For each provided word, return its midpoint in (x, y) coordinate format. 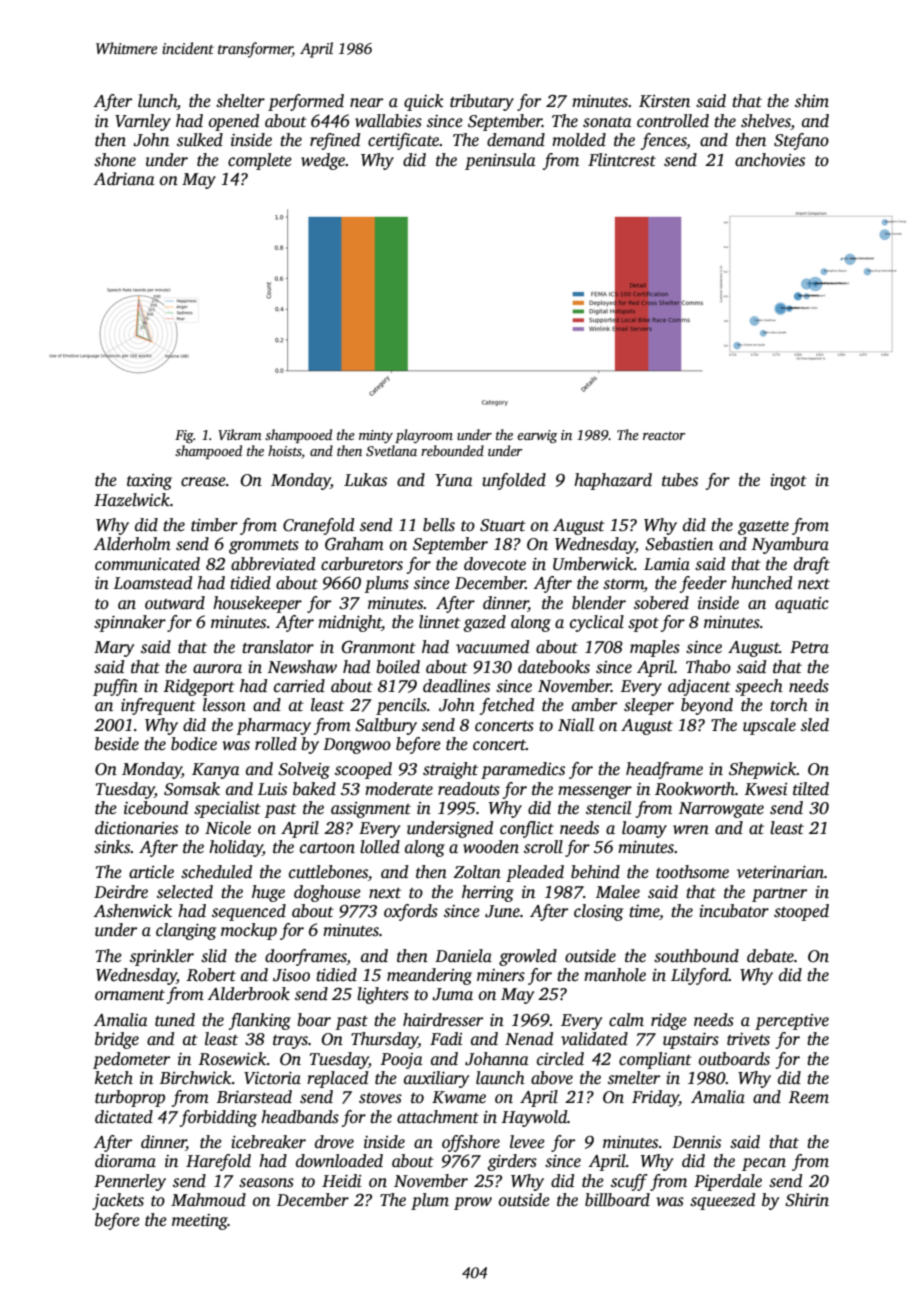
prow (473, 1203)
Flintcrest (622, 160)
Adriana (124, 179)
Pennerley (130, 1182)
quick (424, 102)
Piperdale (728, 1182)
